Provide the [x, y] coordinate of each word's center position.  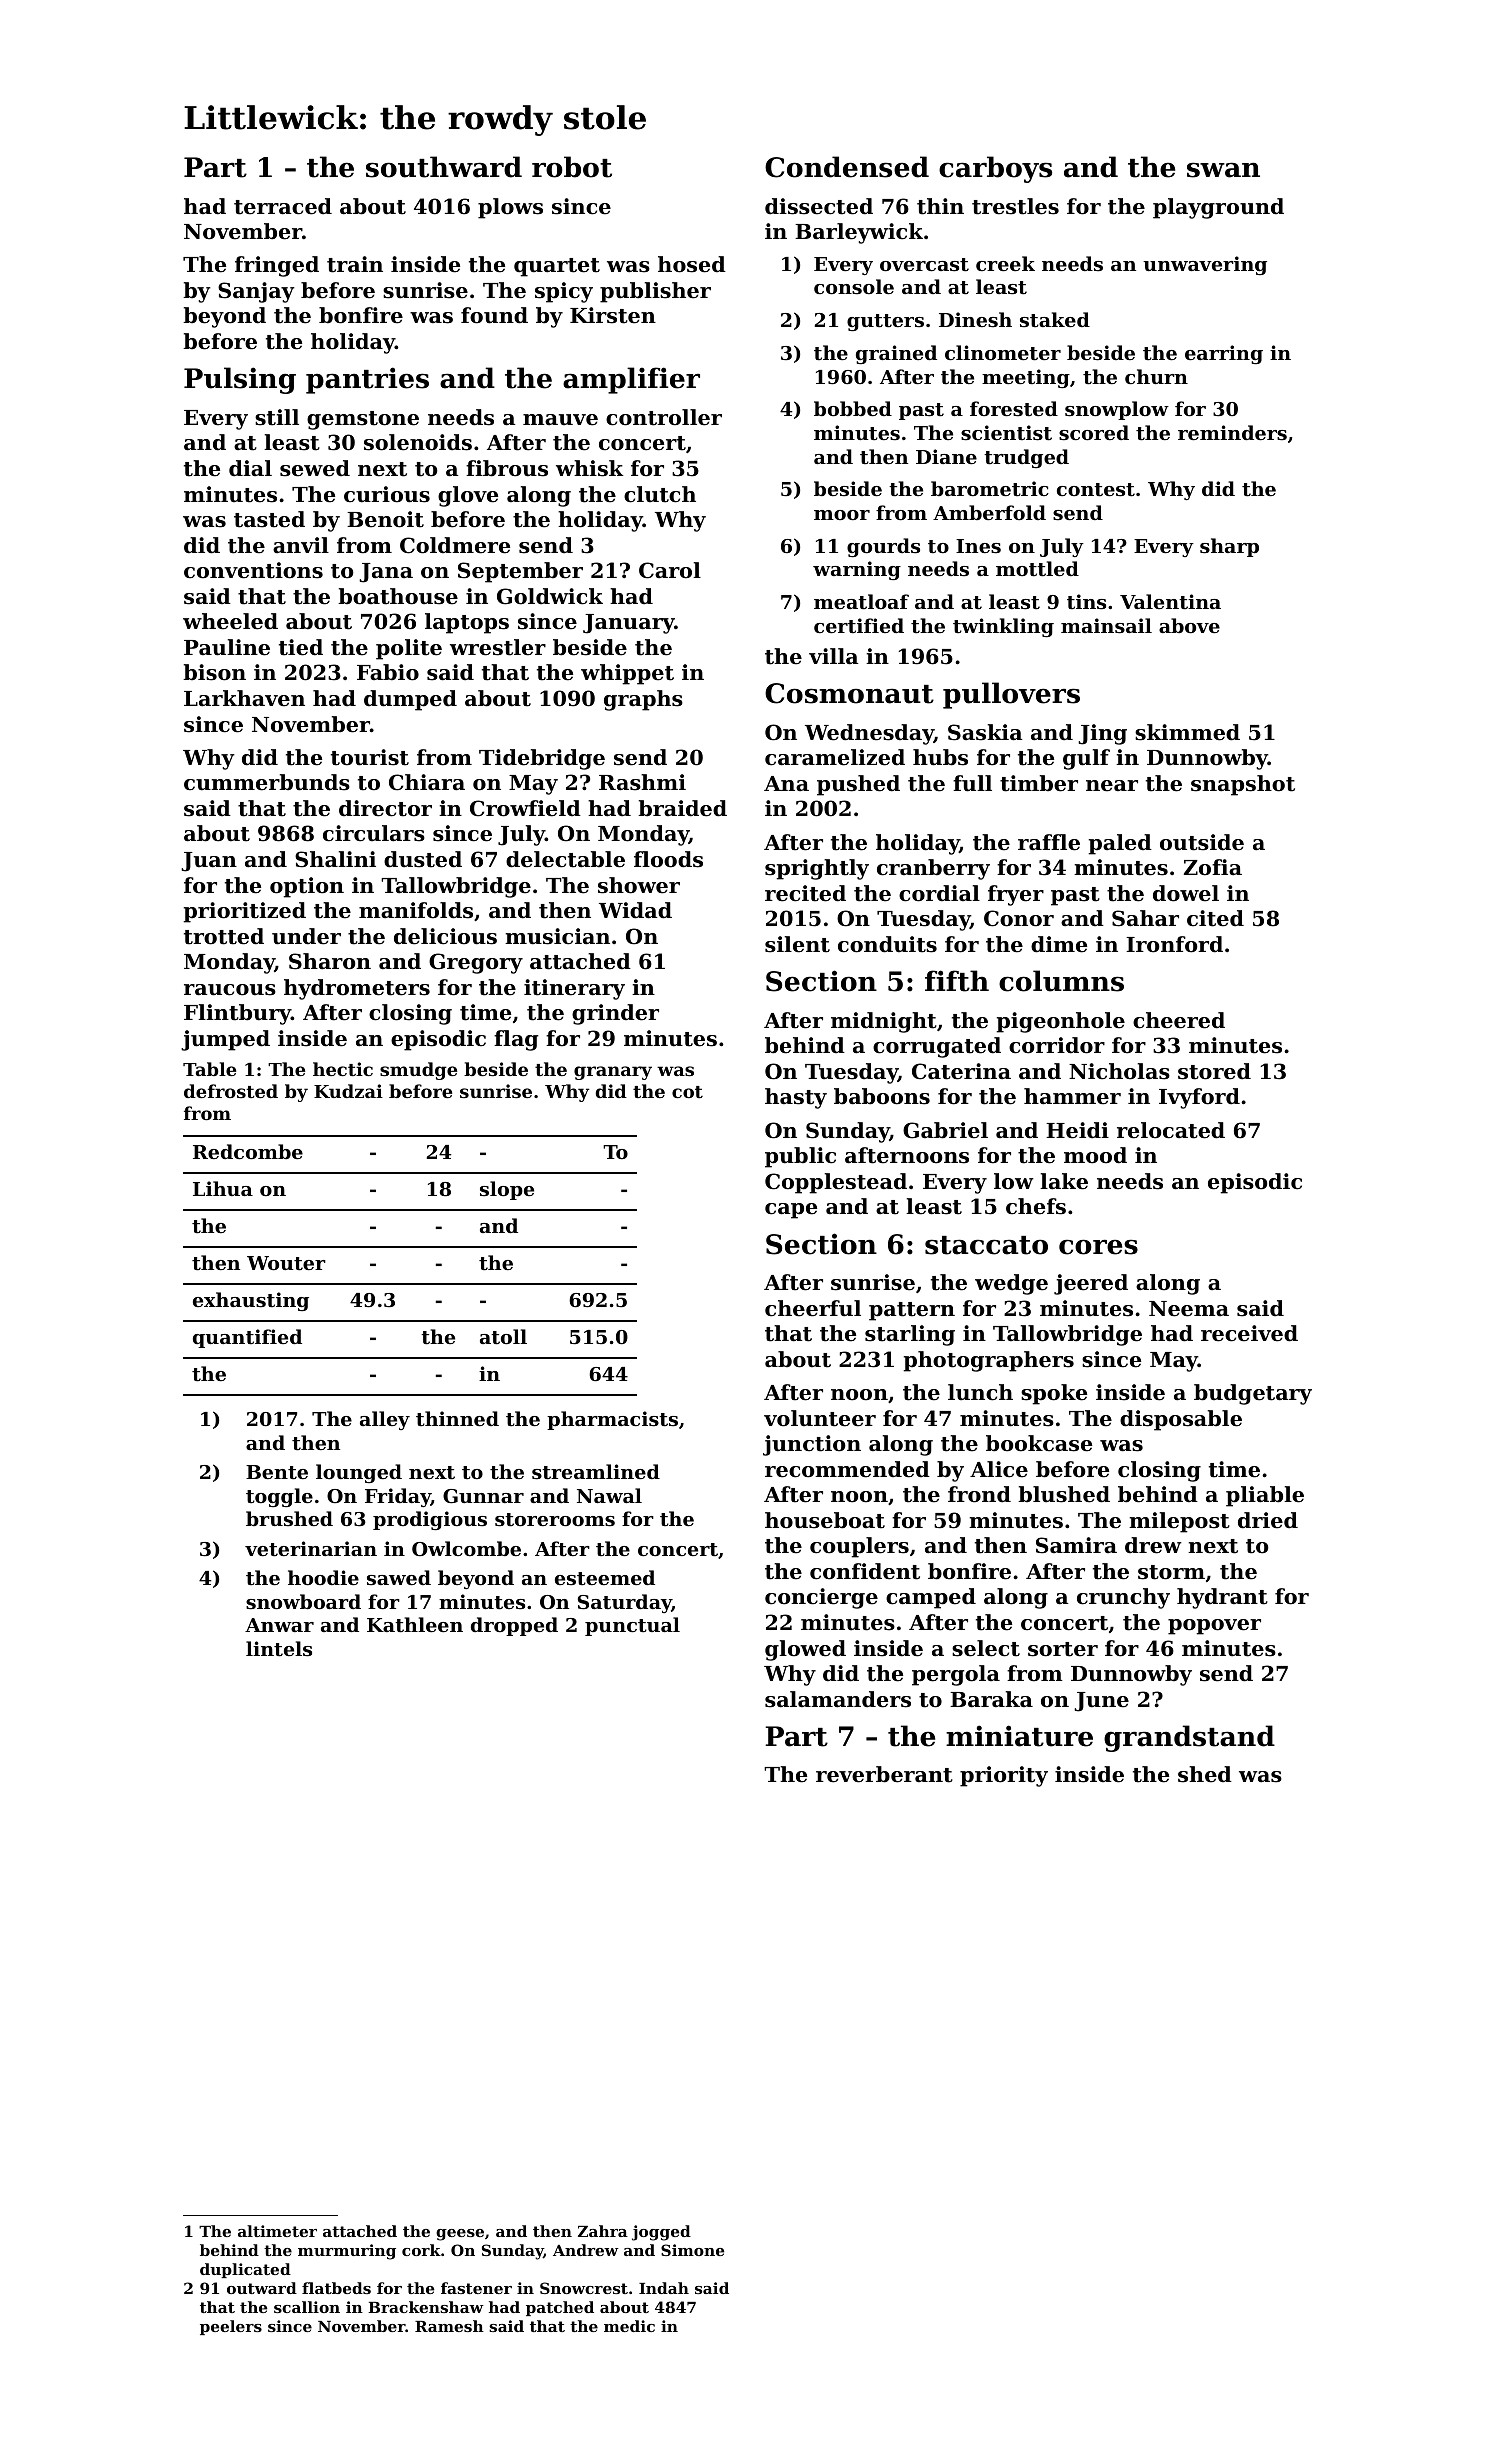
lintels [279, 1649]
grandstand [1189, 1738]
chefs [1036, 1206]
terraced [283, 206]
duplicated [245, 2270]
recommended [847, 1469]
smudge [418, 1071]
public [800, 1157]
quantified [247, 1338]
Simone [692, 2250]
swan [1223, 170]
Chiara [427, 782]
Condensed [847, 167]
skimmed [1187, 732]
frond [979, 1494]
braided [682, 808]
